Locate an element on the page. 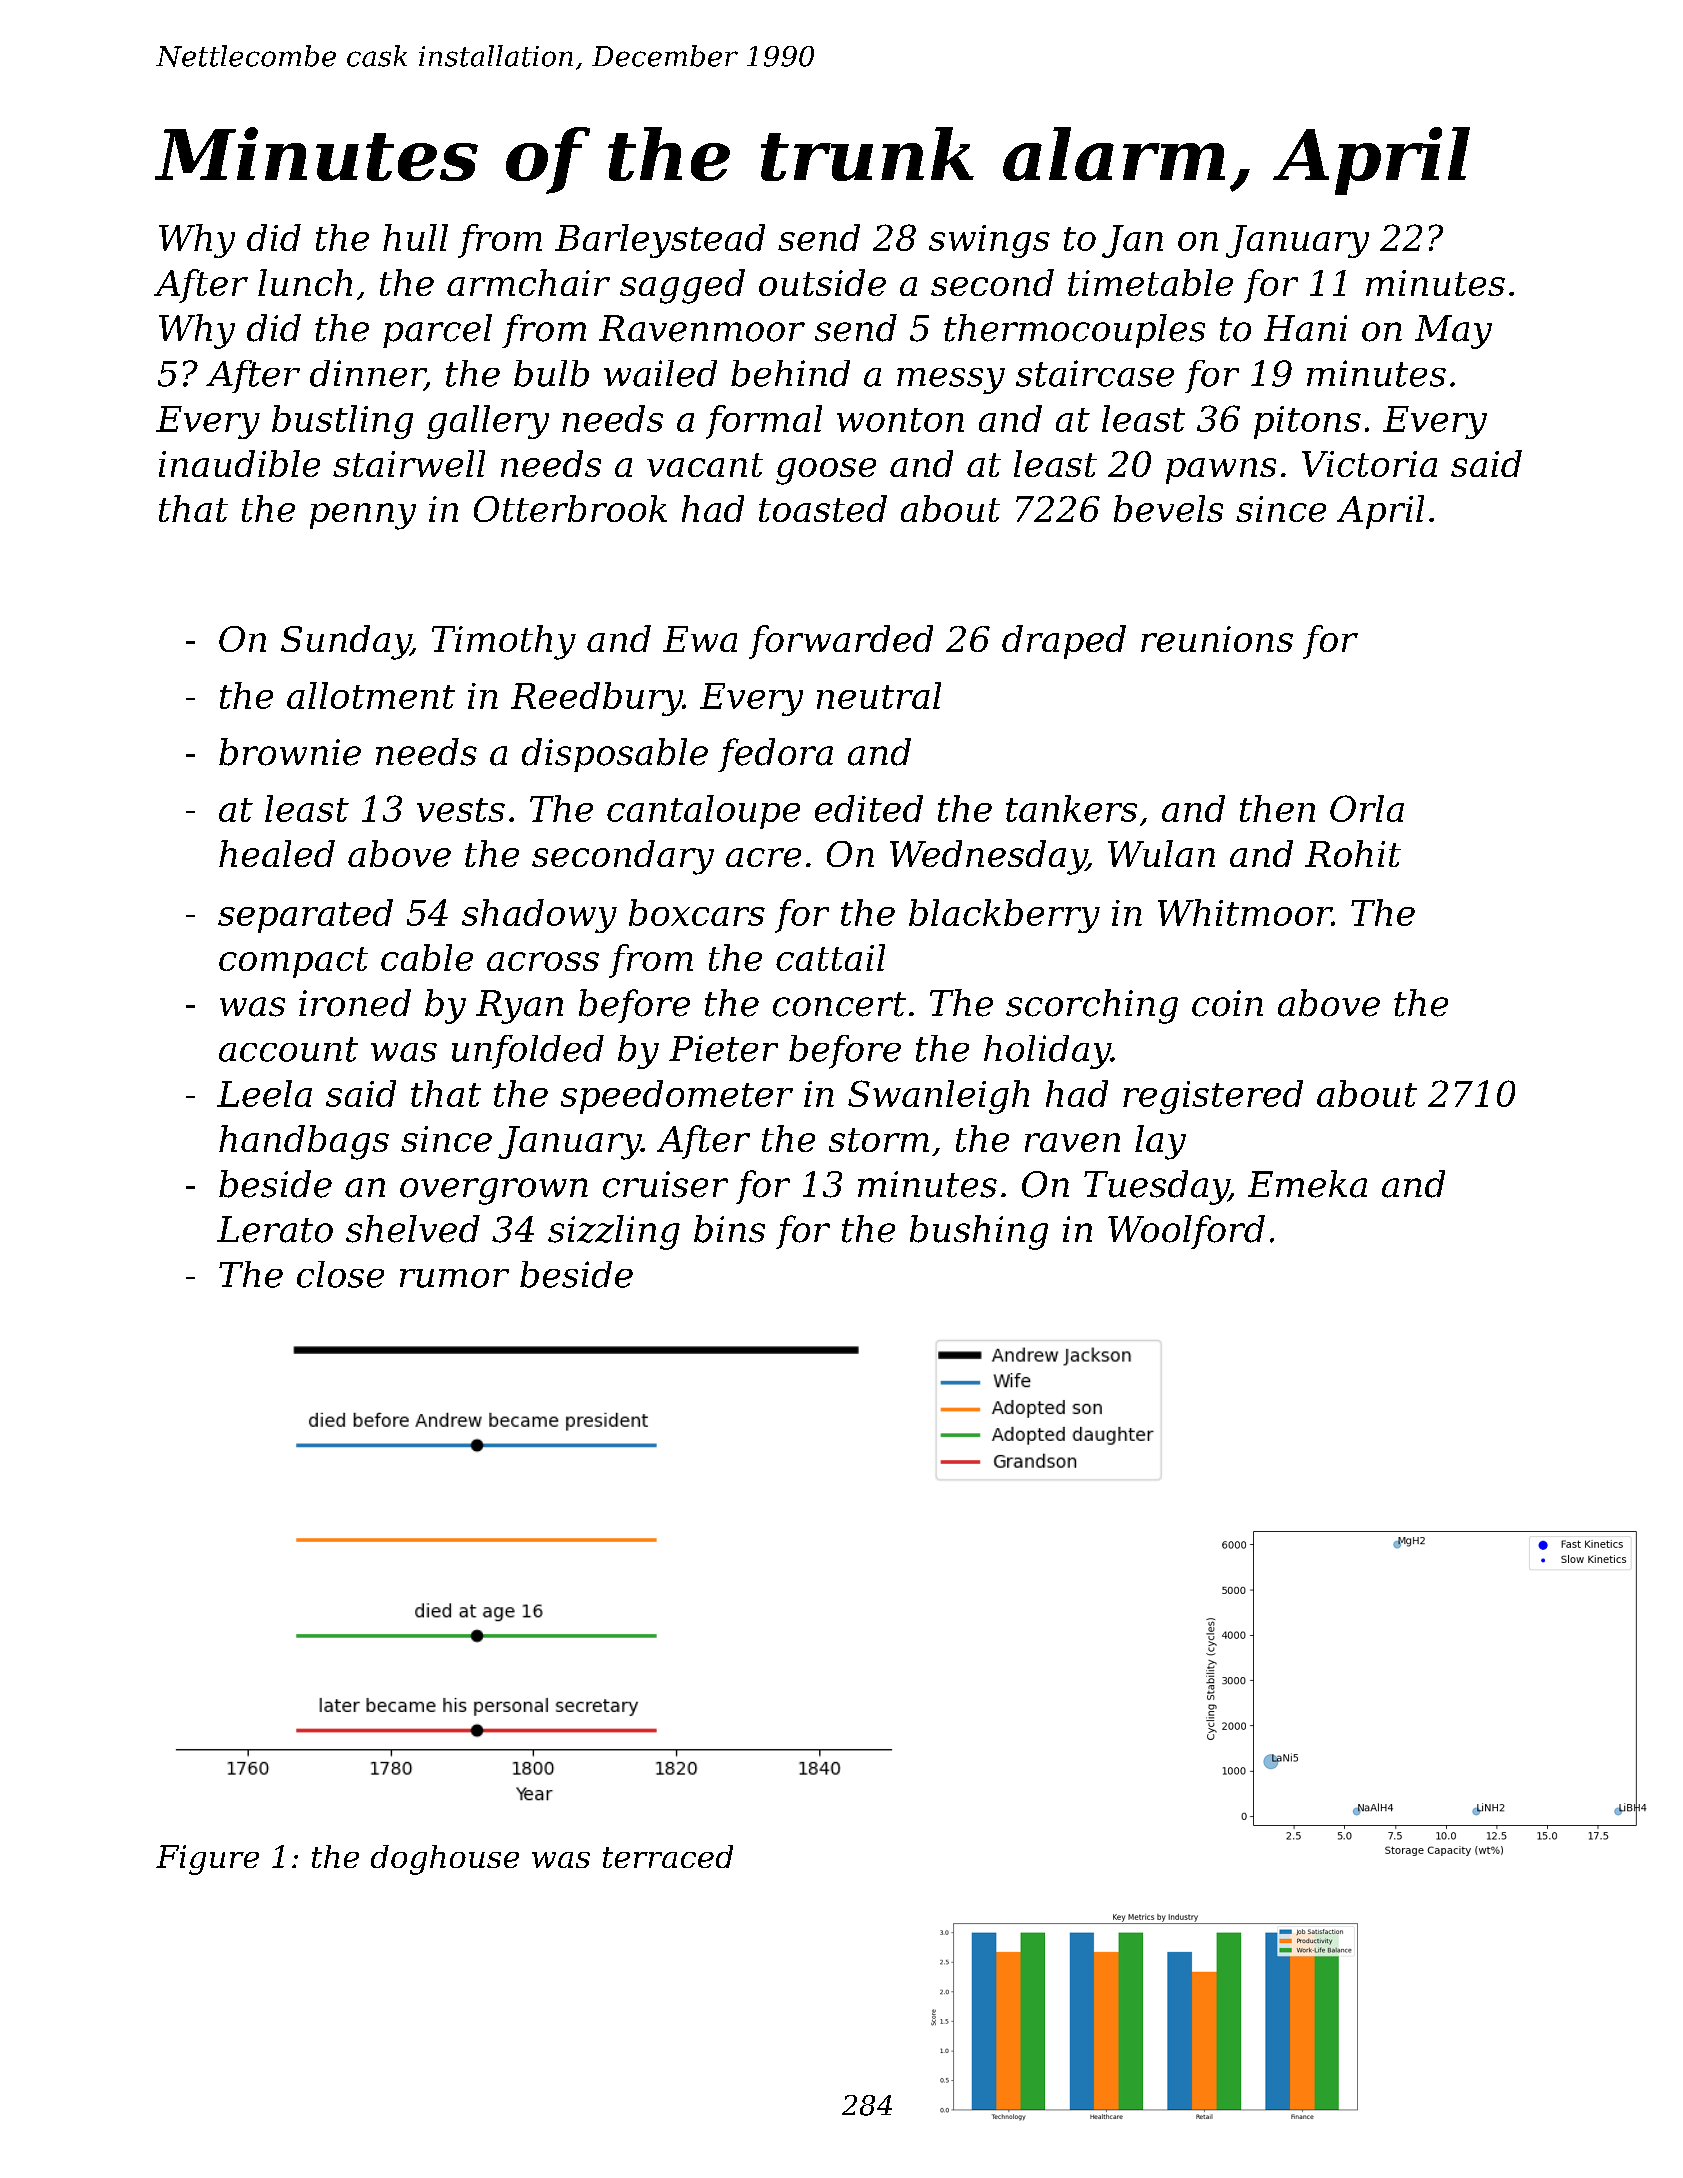  coin is located at coordinates (1227, 1003).
